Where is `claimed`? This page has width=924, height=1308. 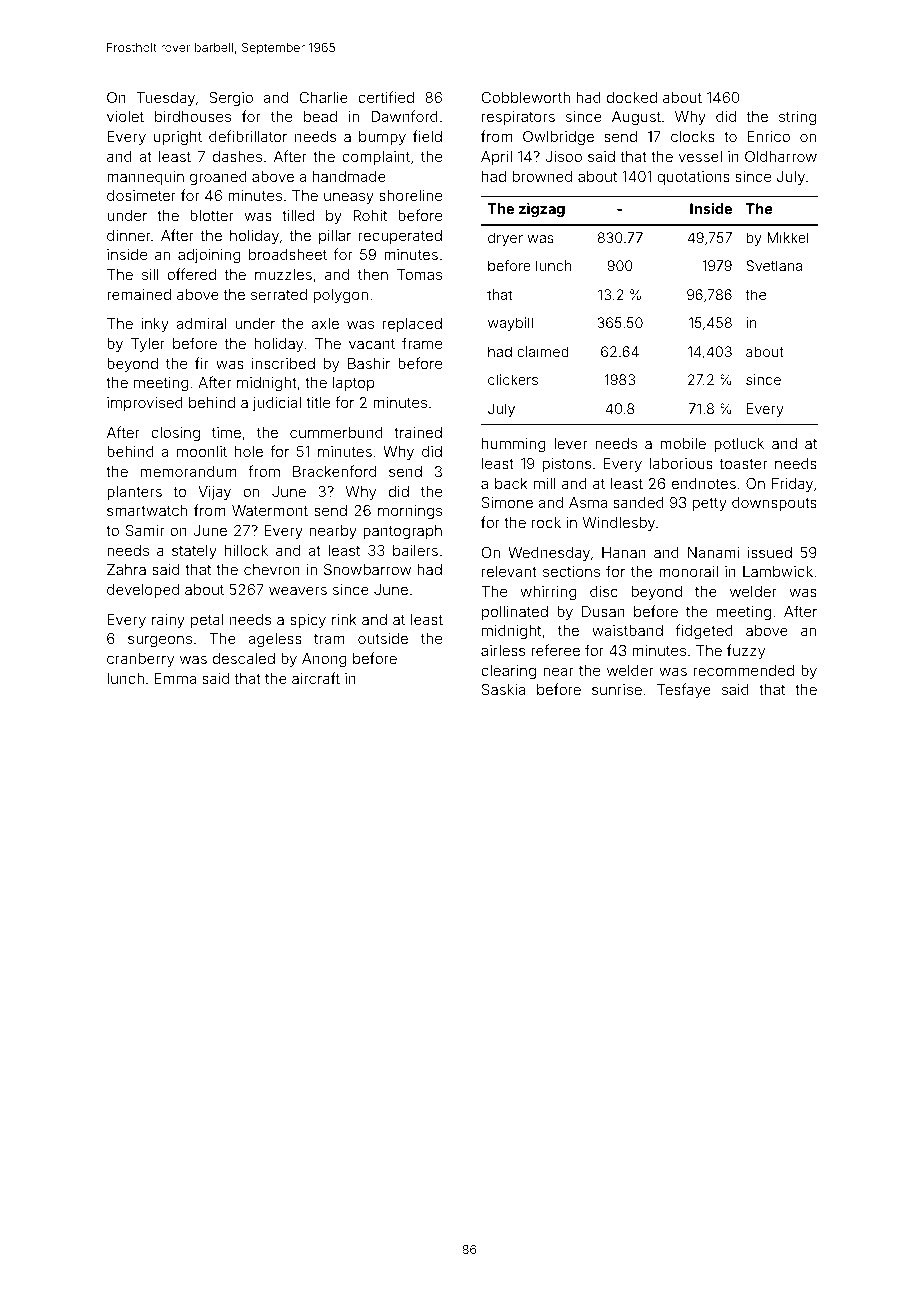 claimed is located at coordinates (543, 351).
